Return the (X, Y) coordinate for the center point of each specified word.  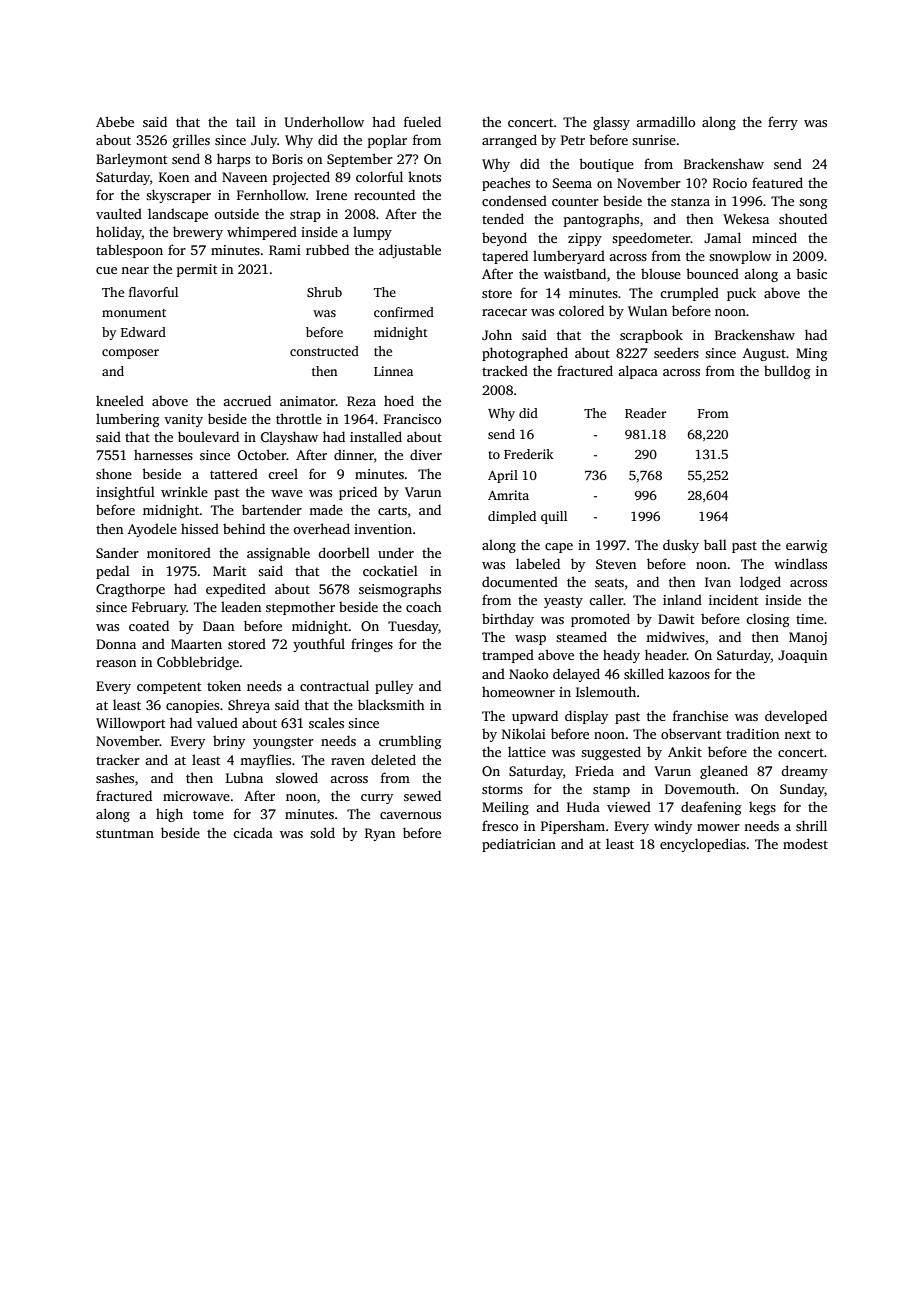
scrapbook (651, 336)
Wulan (647, 310)
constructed (324, 351)
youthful (319, 645)
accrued (247, 400)
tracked (505, 370)
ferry (783, 123)
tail (246, 121)
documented (520, 581)
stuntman (125, 833)
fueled (422, 121)
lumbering (128, 420)
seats (609, 582)
